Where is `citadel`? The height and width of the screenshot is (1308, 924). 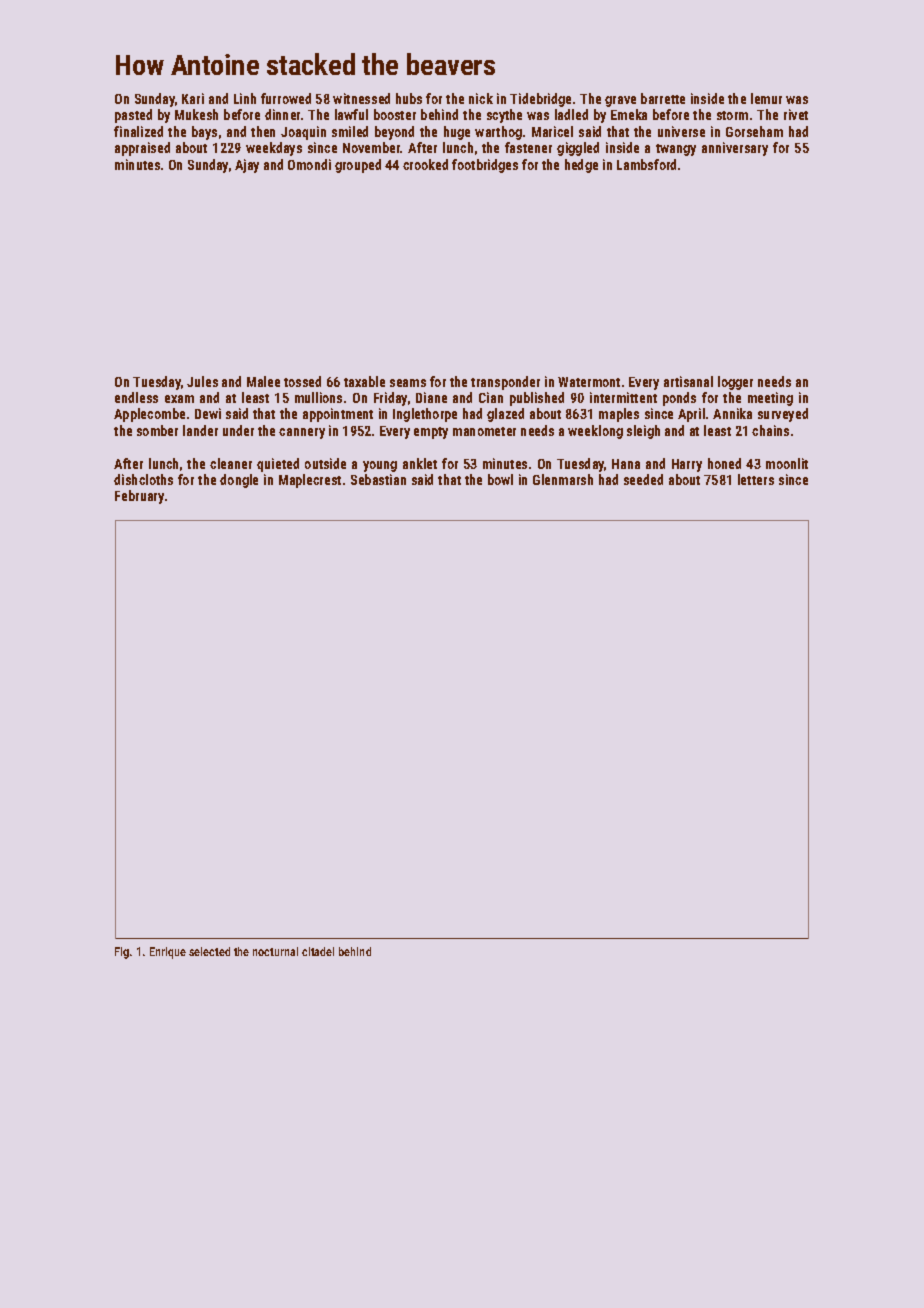 citadel is located at coordinates (318, 951).
